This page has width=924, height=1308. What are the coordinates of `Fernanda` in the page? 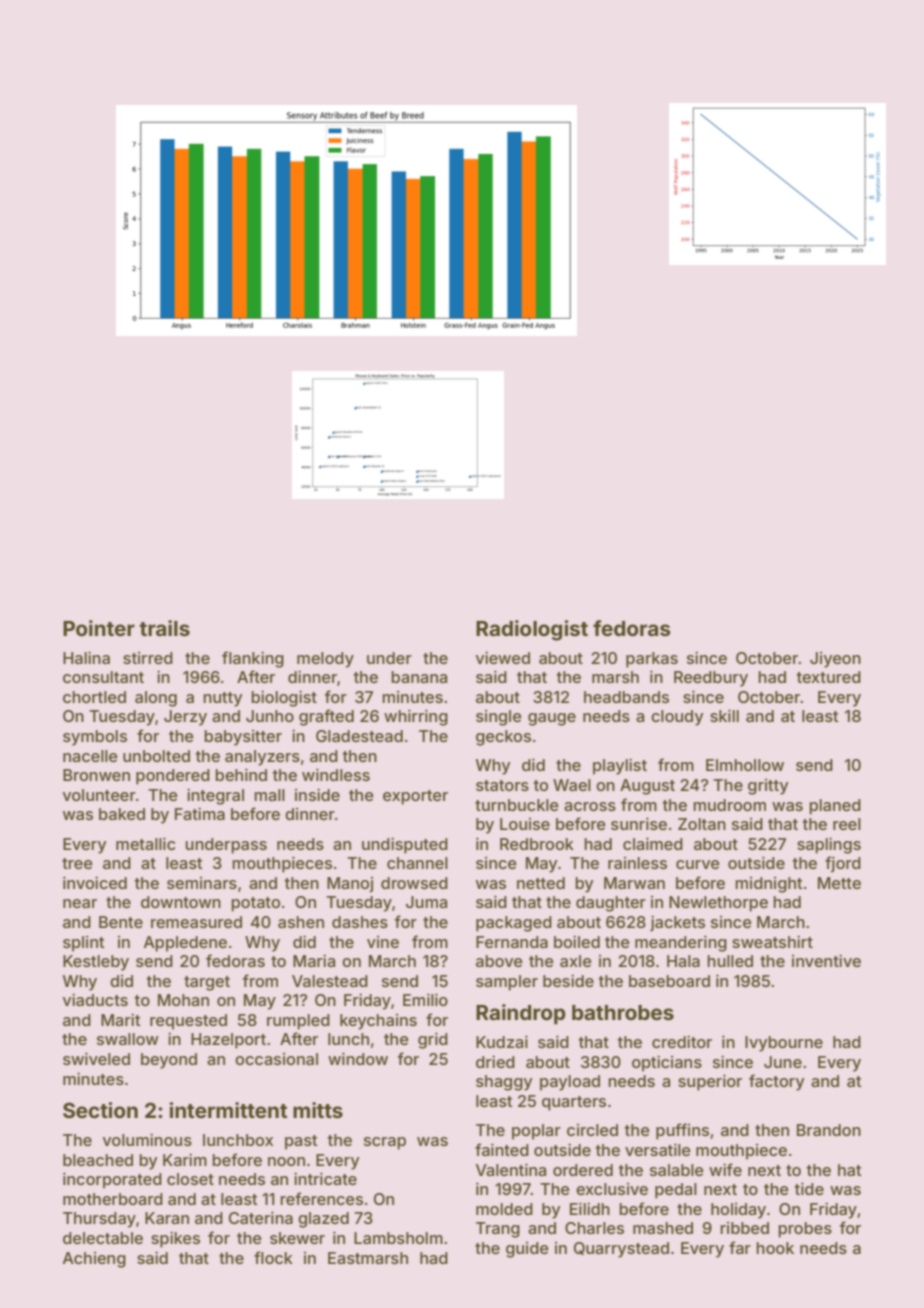 It's located at (512, 942).
